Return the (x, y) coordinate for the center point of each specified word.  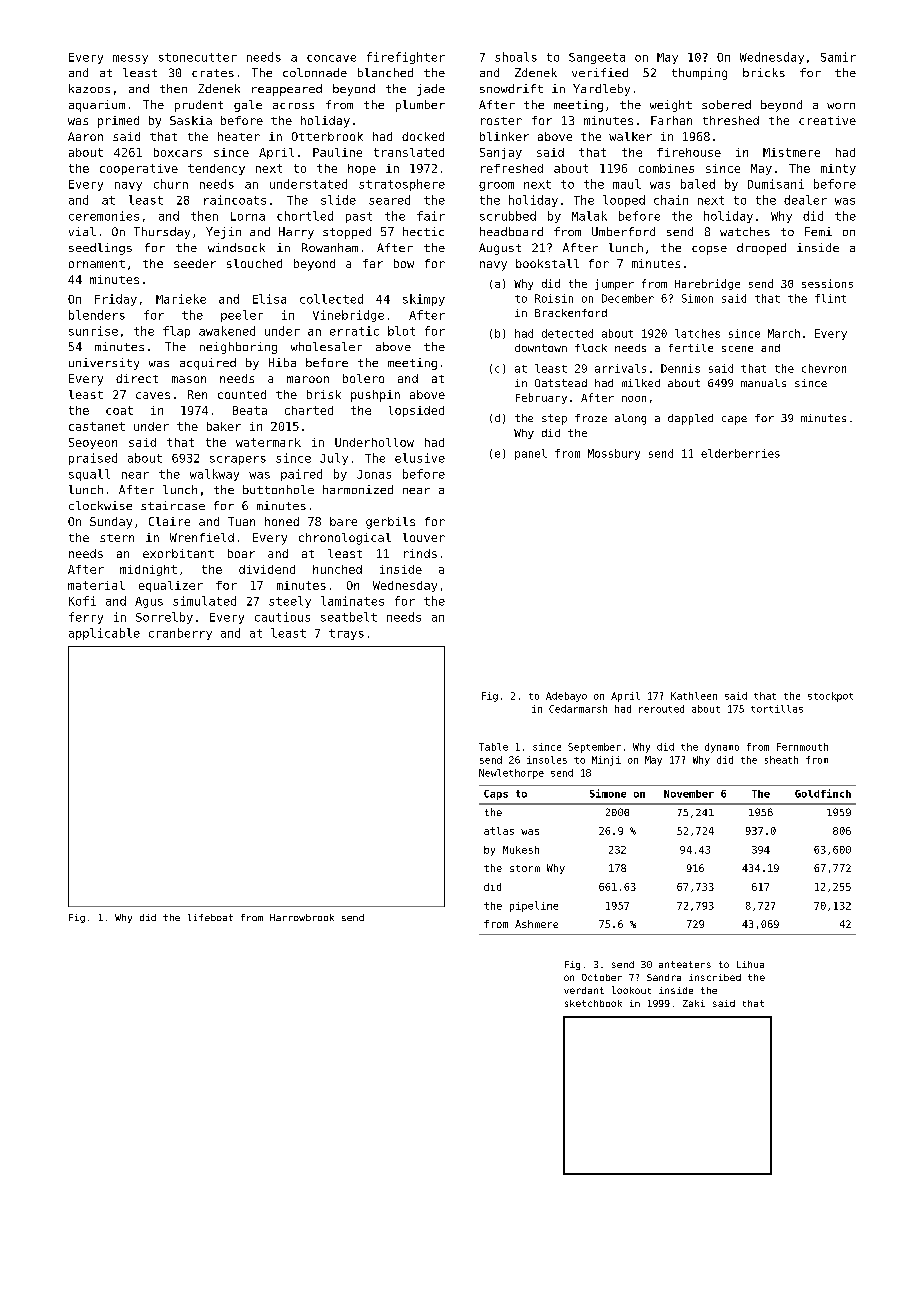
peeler (242, 316)
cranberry (180, 634)
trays (346, 634)
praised (93, 459)
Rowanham (330, 247)
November (689, 794)
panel (531, 454)
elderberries (740, 453)
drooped (761, 249)
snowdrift (511, 88)
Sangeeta (597, 58)
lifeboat (210, 917)
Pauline (337, 152)
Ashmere (536, 924)
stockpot (830, 697)
